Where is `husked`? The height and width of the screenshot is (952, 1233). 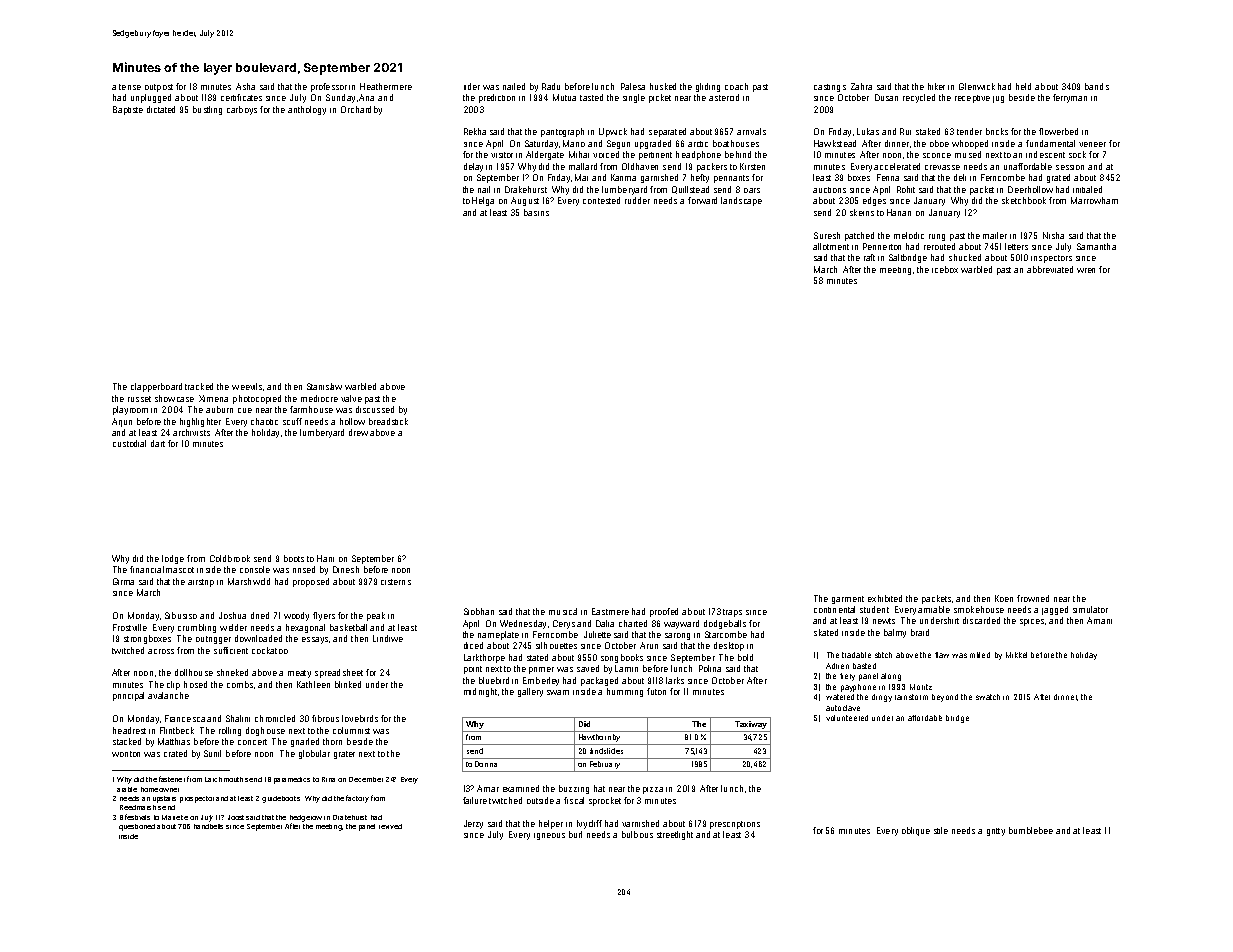 husked is located at coordinates (663, 86).
